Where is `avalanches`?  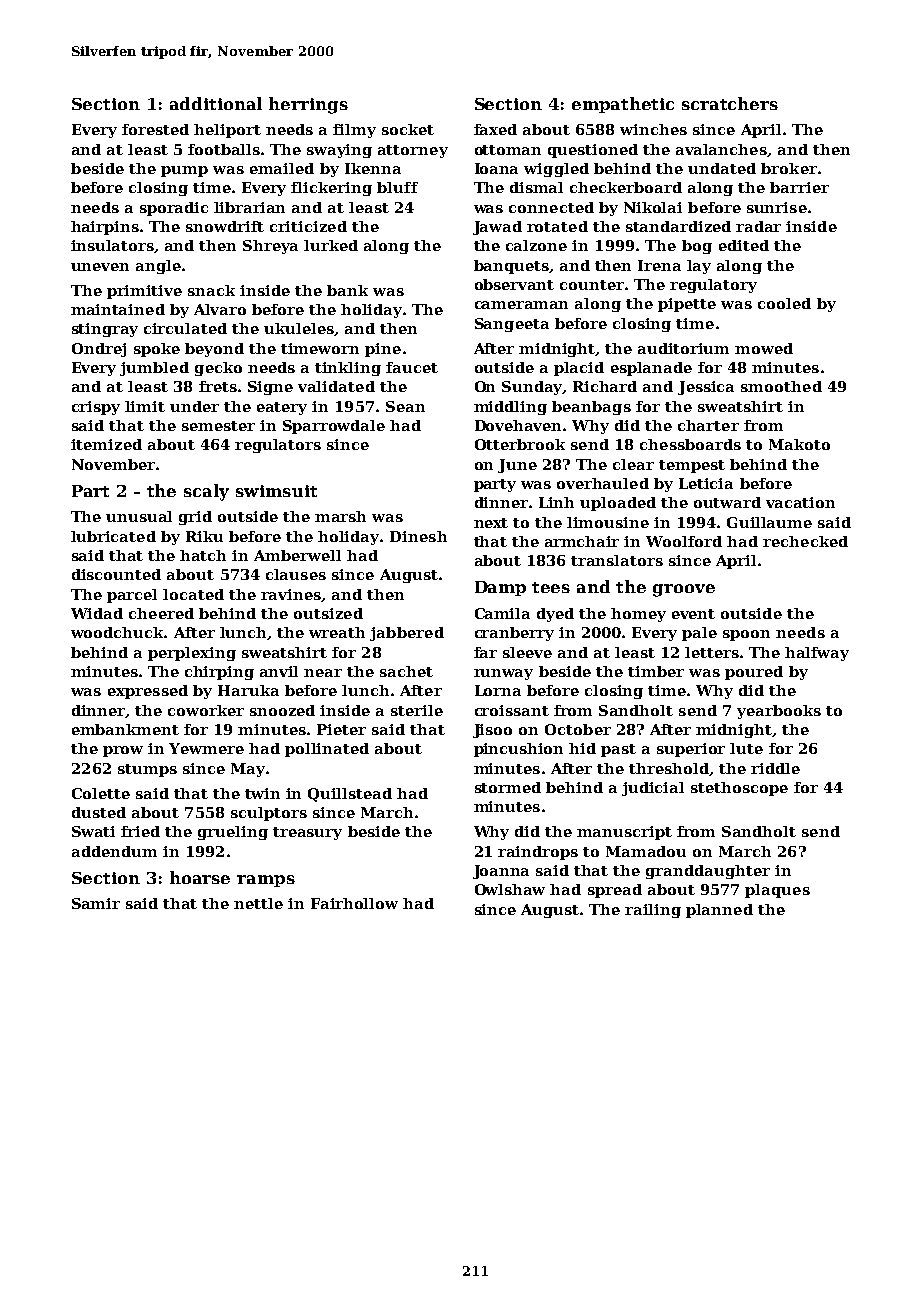
avalanches is located at coordinates (721, 149).
